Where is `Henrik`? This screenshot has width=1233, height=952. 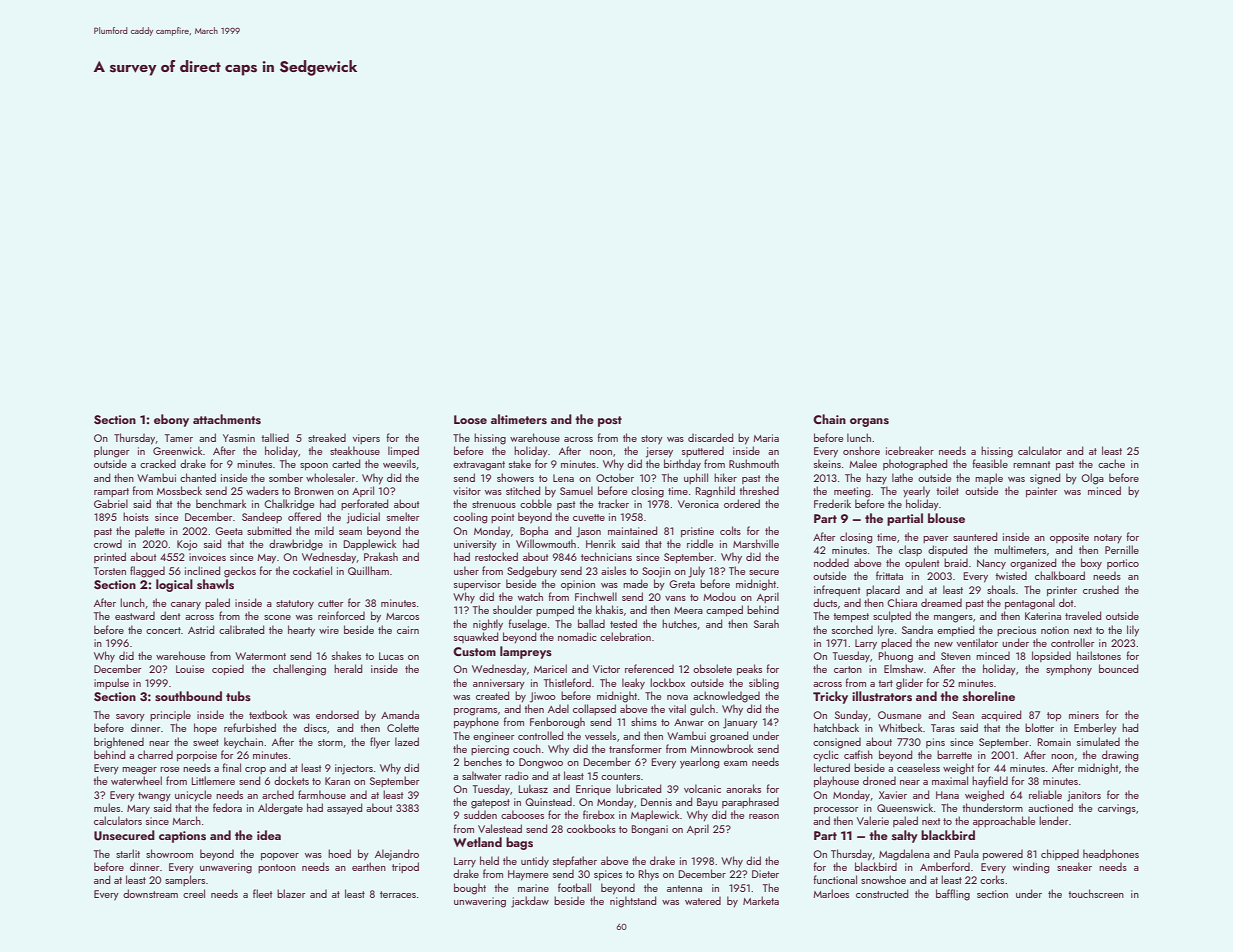 Henrik is located at coordinates (601, 543).
